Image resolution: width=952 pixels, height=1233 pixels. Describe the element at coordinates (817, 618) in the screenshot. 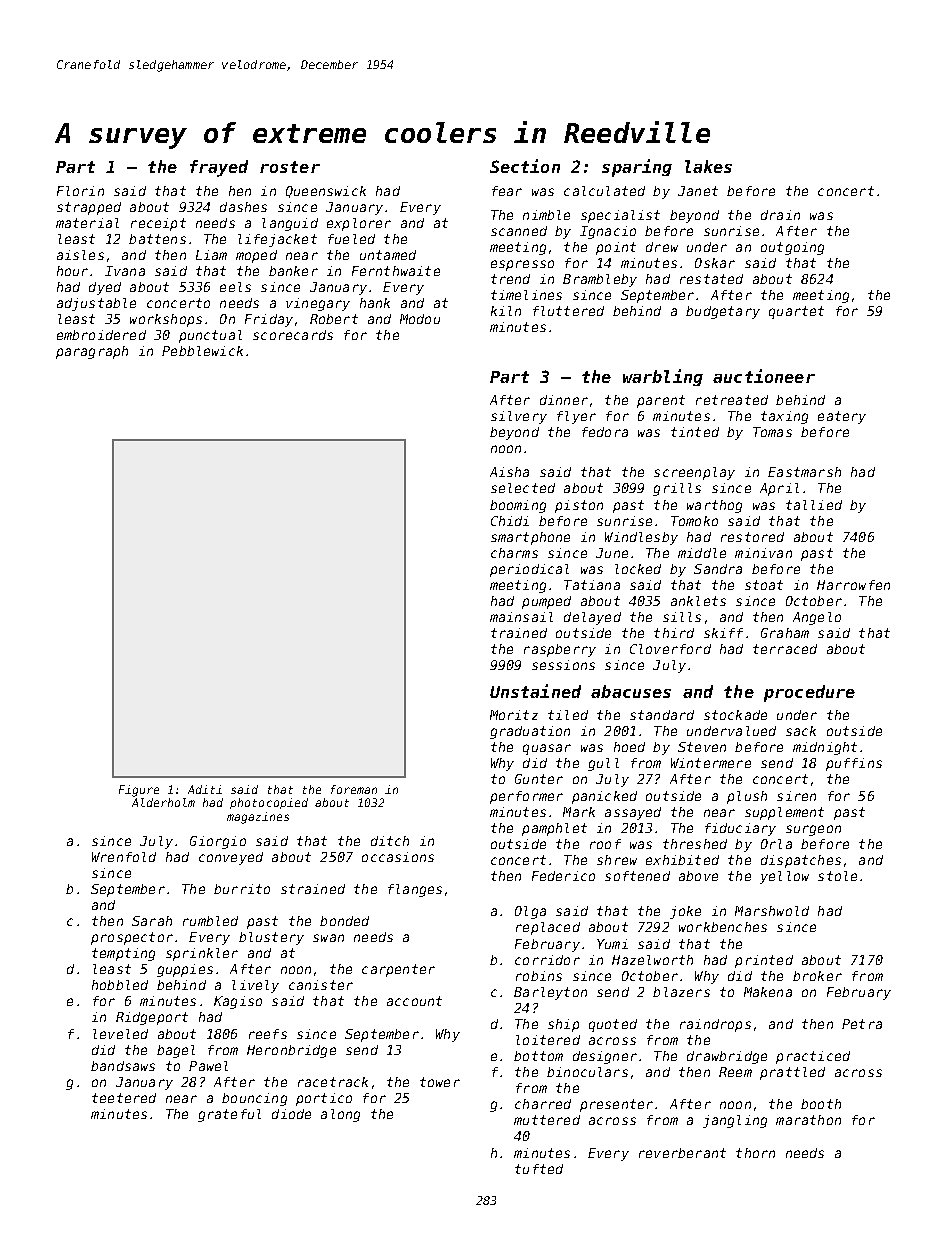

I see `Angelo` at that location.
